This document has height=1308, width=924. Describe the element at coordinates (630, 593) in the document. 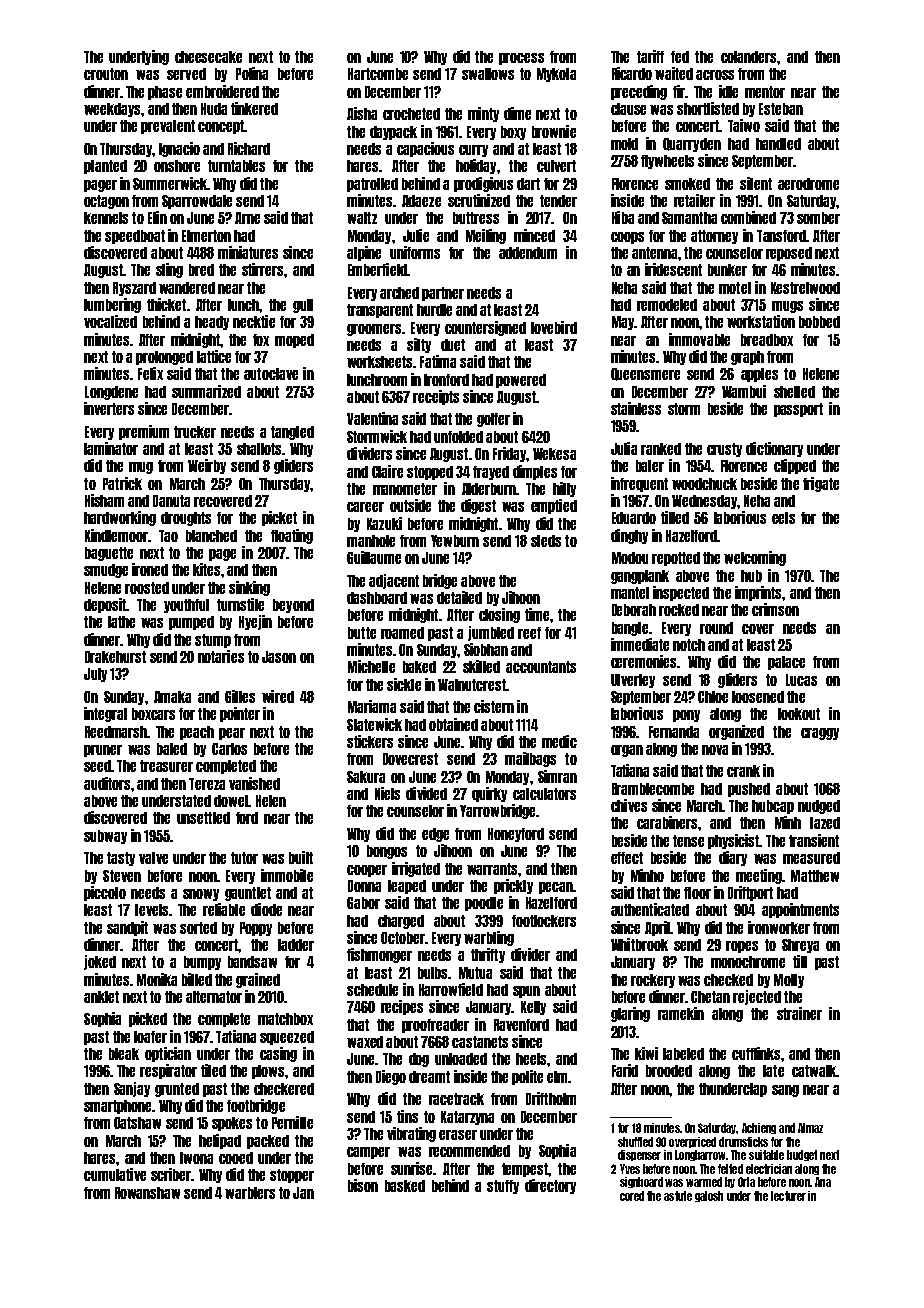

I see `mantel` at that location.
